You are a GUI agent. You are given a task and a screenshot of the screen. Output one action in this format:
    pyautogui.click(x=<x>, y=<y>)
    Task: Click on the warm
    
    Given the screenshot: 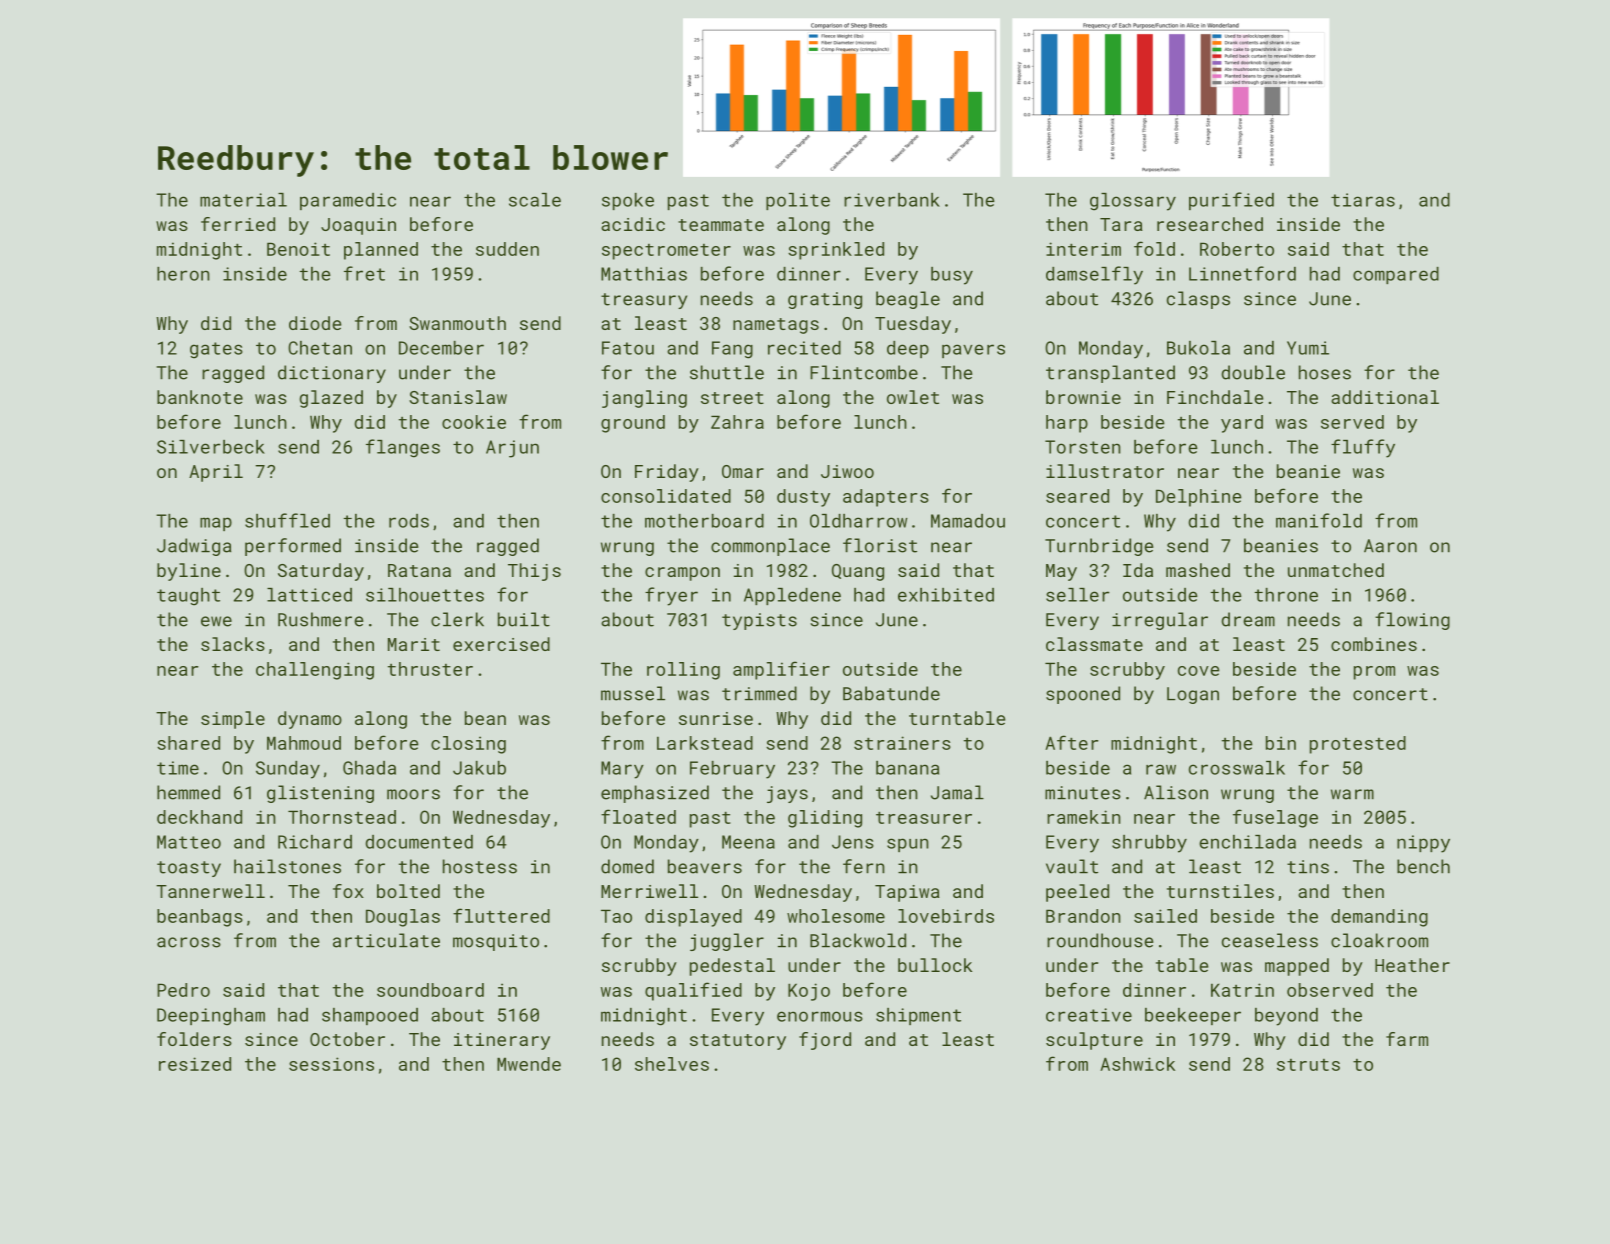 What is the action you would take?
    pyautogui.click(x=1352, y=794)
